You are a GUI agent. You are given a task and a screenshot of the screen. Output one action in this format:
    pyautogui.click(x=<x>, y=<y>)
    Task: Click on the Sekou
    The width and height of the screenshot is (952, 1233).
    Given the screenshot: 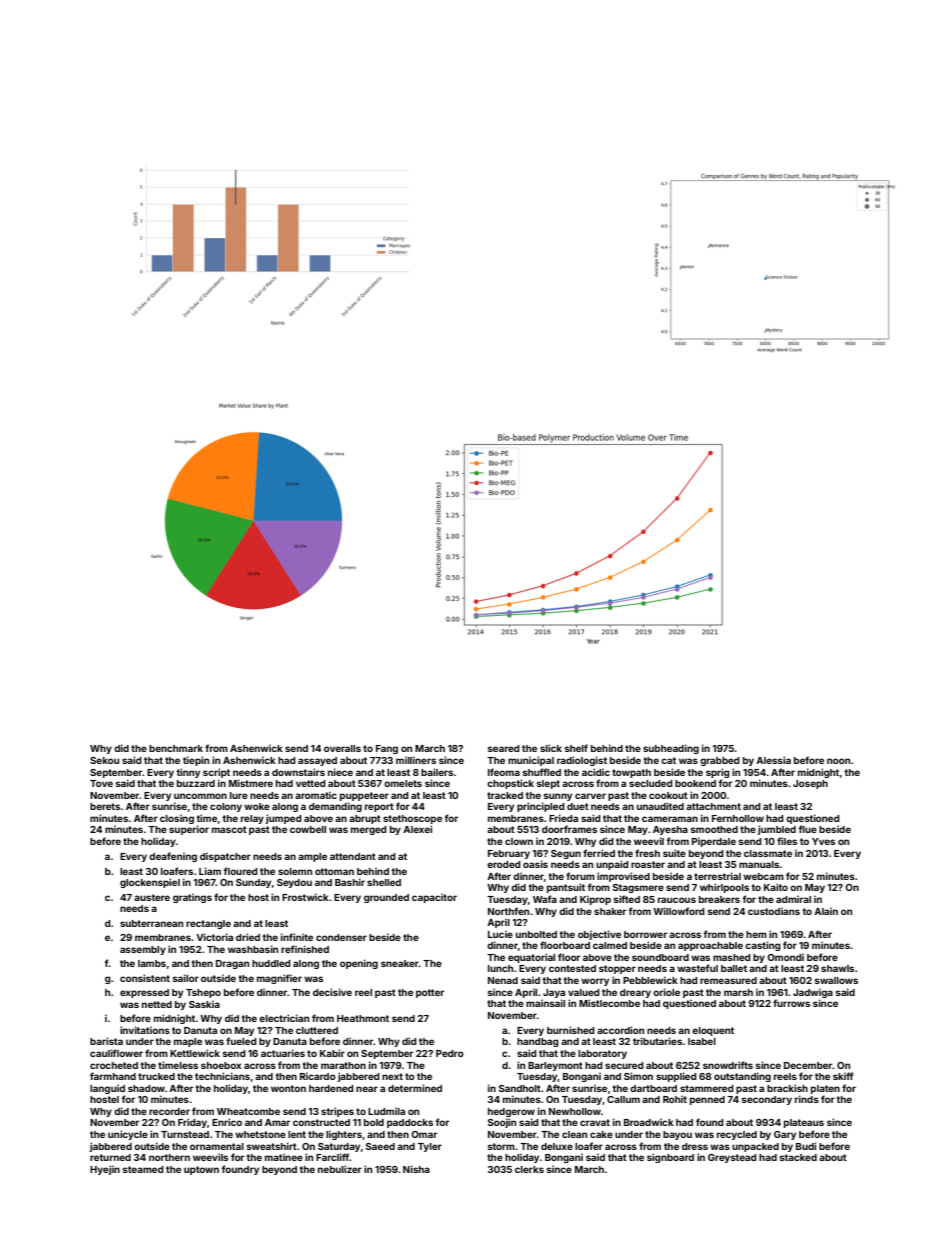 What is the action you would take?
    pyautogui.click(x=104, y=760)
